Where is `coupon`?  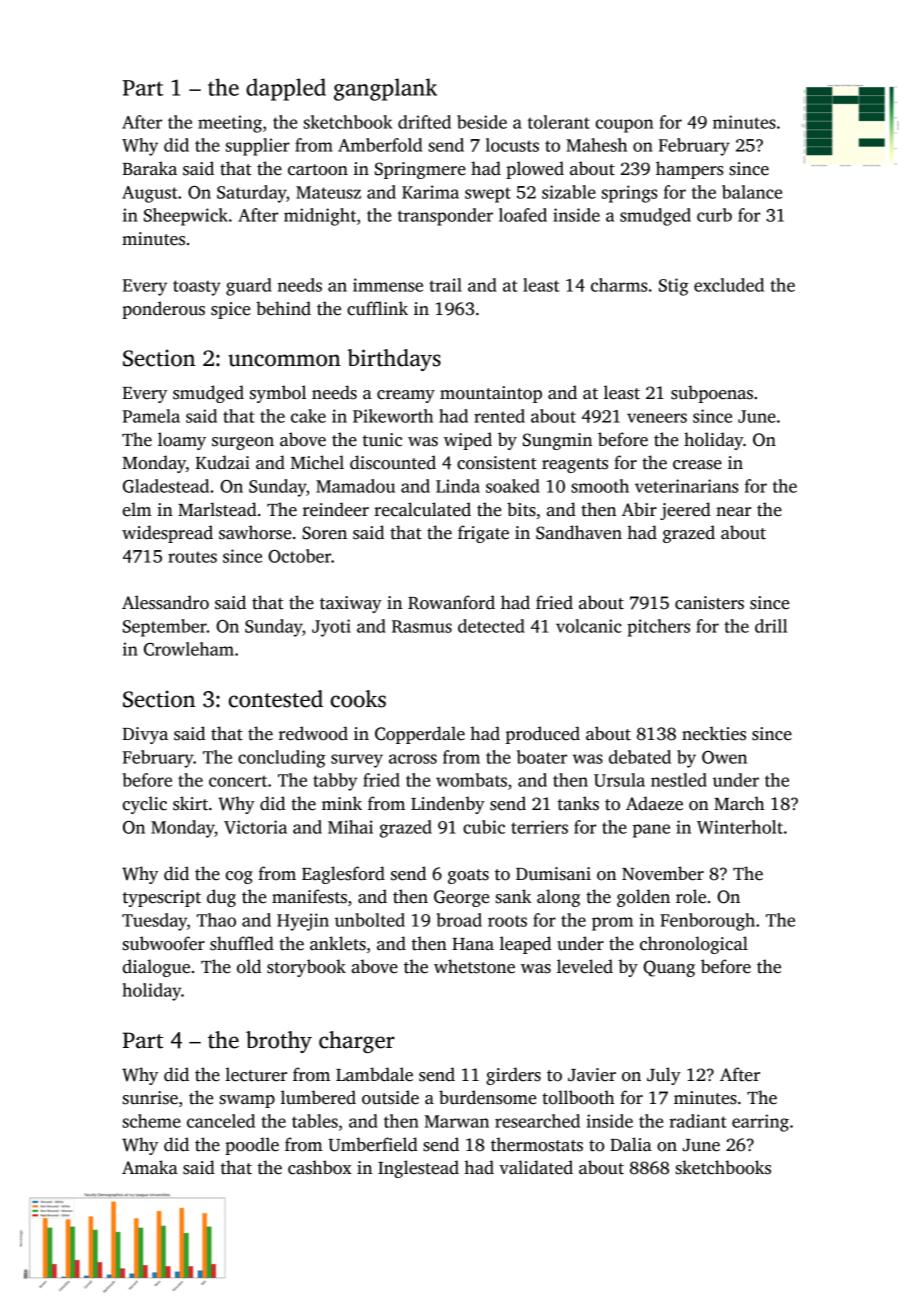
coupon is located at coordinates (624, 126).
